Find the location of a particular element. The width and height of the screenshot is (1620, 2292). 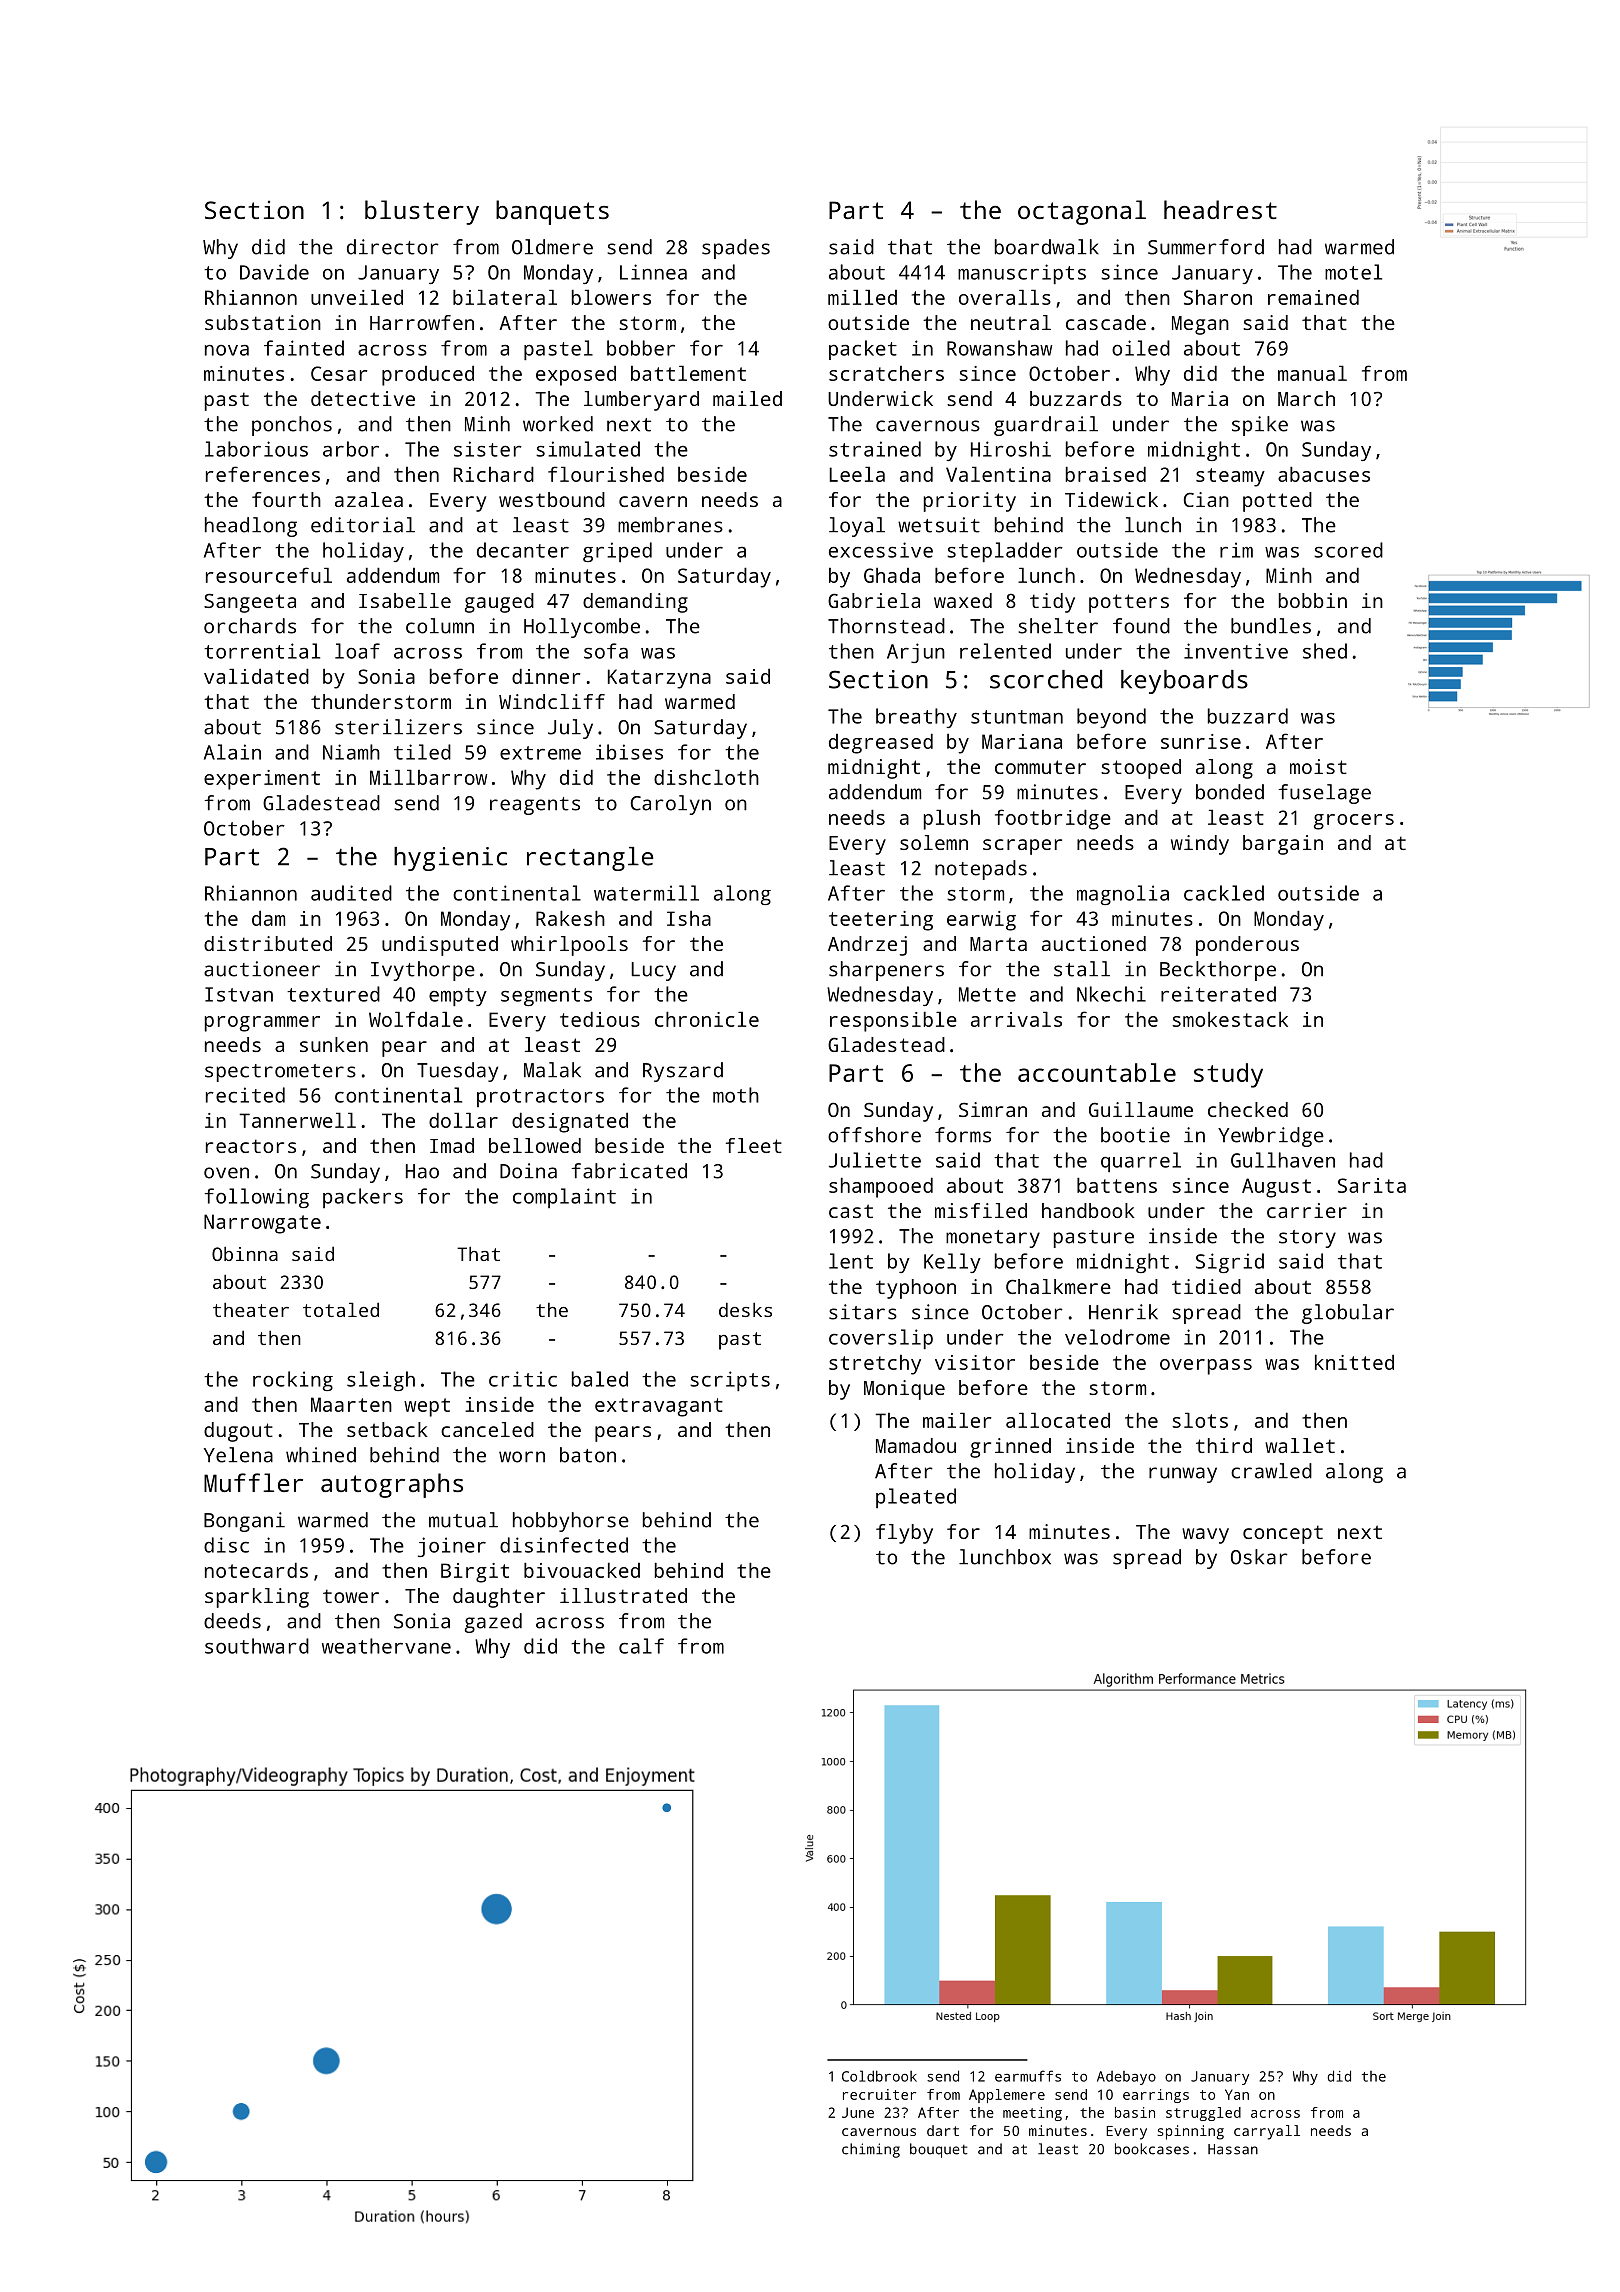

chiming is located at coordinates (871, 2150).
